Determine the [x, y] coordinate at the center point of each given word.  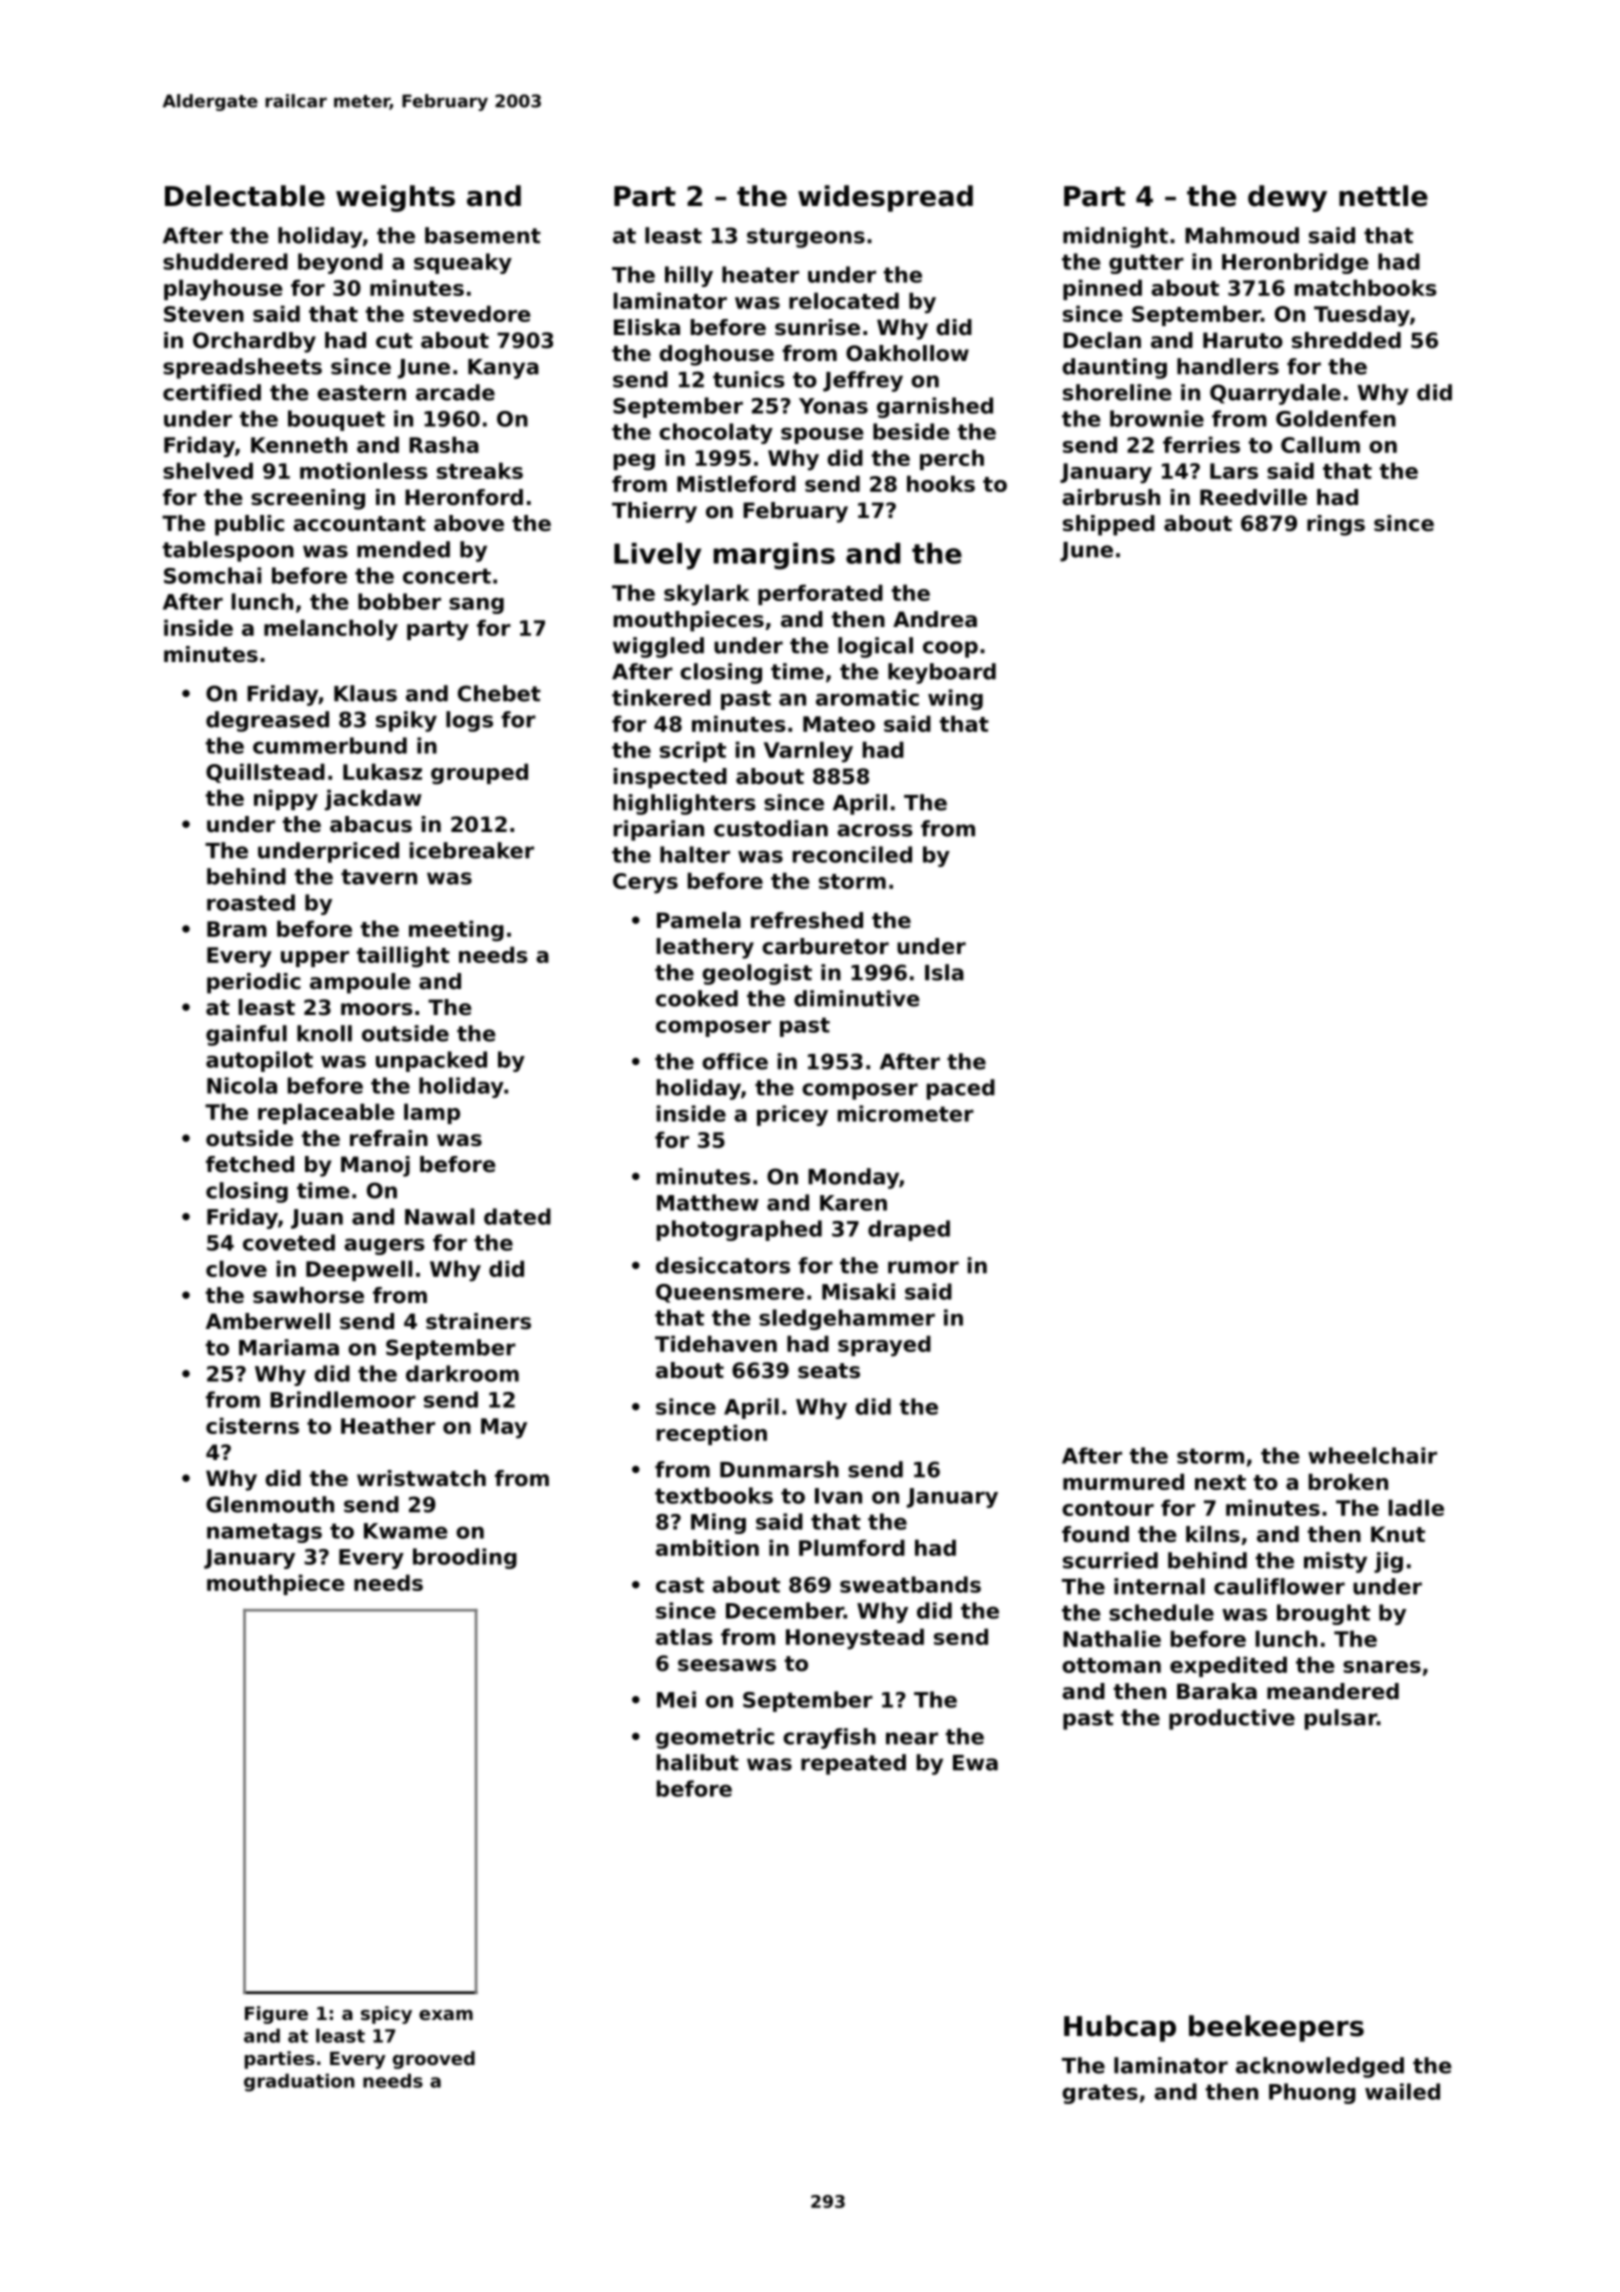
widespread [885, 198]
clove [236, 1268]
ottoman [1111, 1665]
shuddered [225, 261]
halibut [698, 1762]
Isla [944, 972]
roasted [251, 902]
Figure [276, 2015]
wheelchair [1372, 1455]
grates [1100, 2094]
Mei [676, 1699]
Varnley [808, 752]
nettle [1383, 196]
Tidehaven [716, 1343]
